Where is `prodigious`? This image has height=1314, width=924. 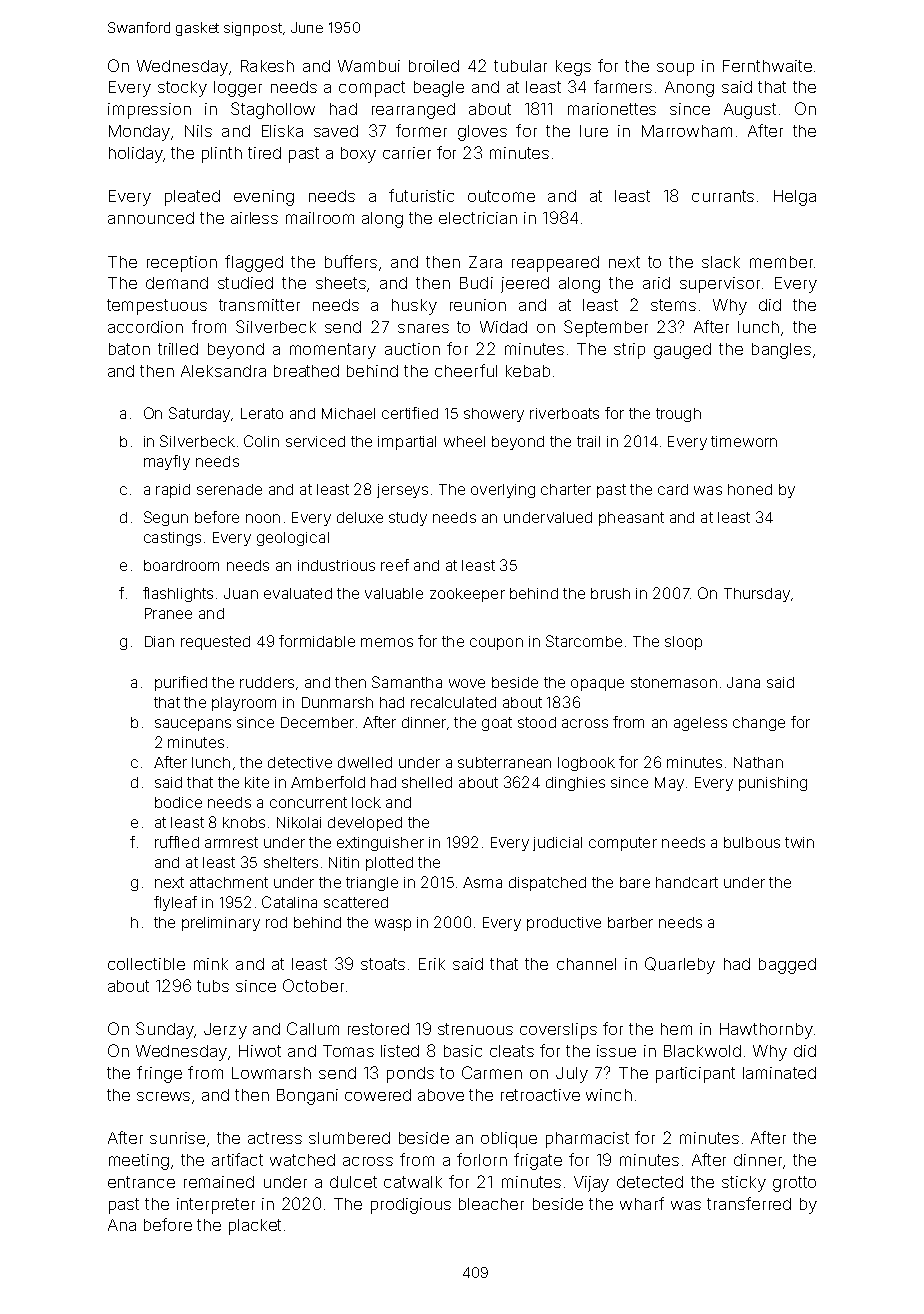
prodigious is located at coordinates (411, 1206).
